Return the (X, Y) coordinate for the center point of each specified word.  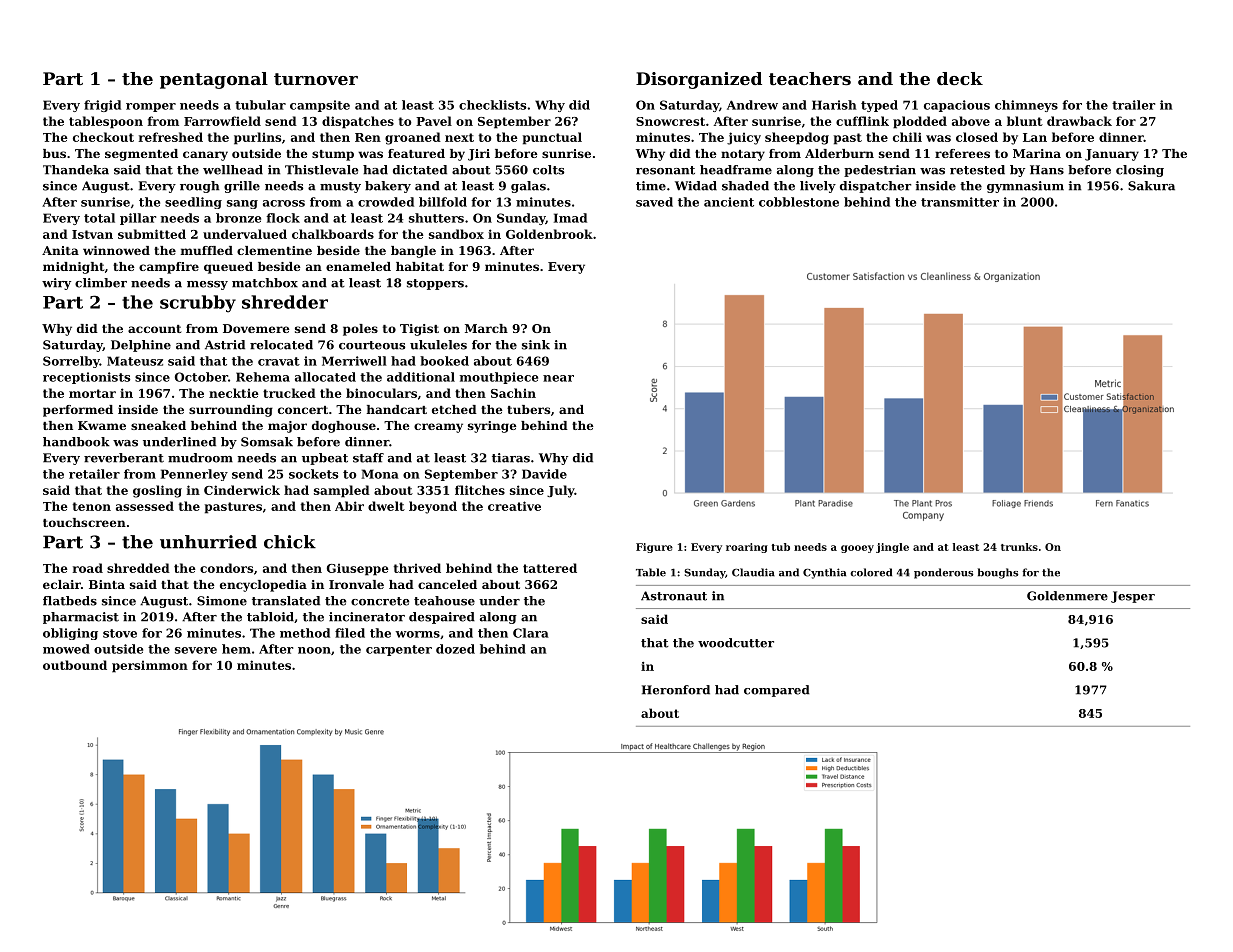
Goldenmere (1067, 596)
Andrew (752, 105)
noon (314, 650)
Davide (544, 474)
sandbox (456, 234)
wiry (56, 284)
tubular (260, 105)
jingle (892, 548)
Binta (107, 584)
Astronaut (674, 596)
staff (368, 458)
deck (960, 78)
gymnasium (1025, 187)
